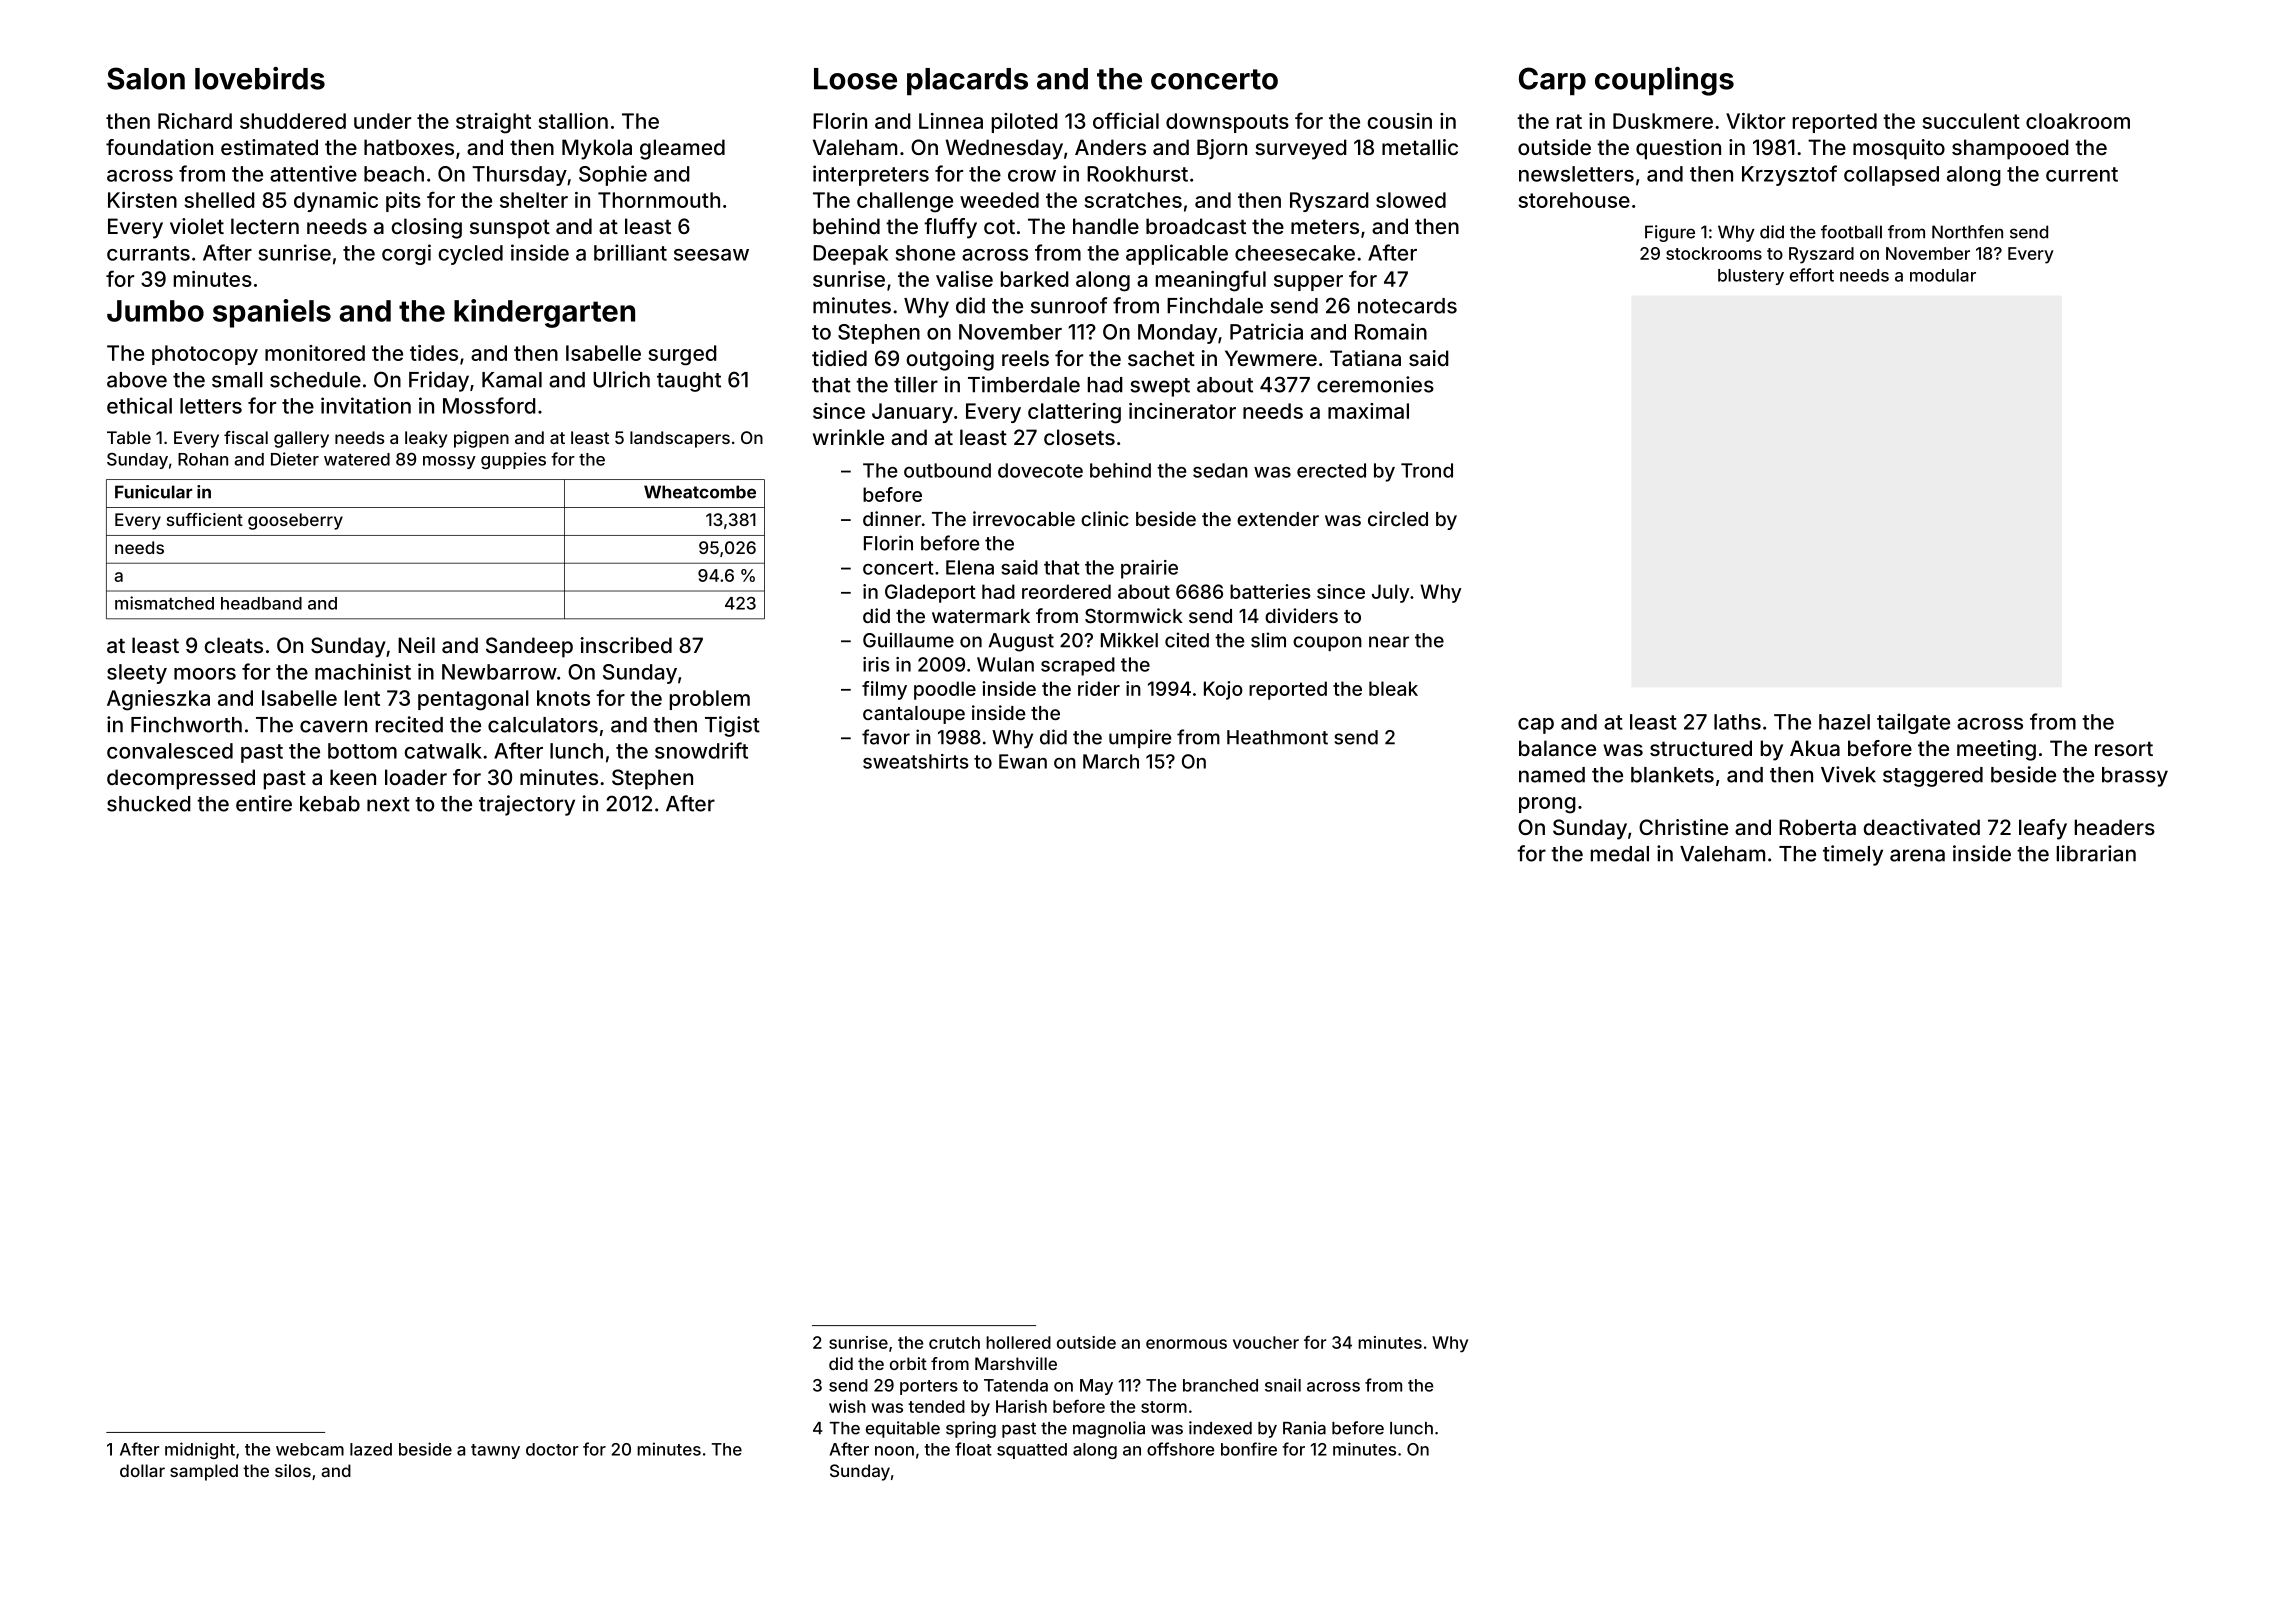 Image resolution: width=2282 pixels, height=1614 pixels. I want to click on doctor, so click(552, 1449).
